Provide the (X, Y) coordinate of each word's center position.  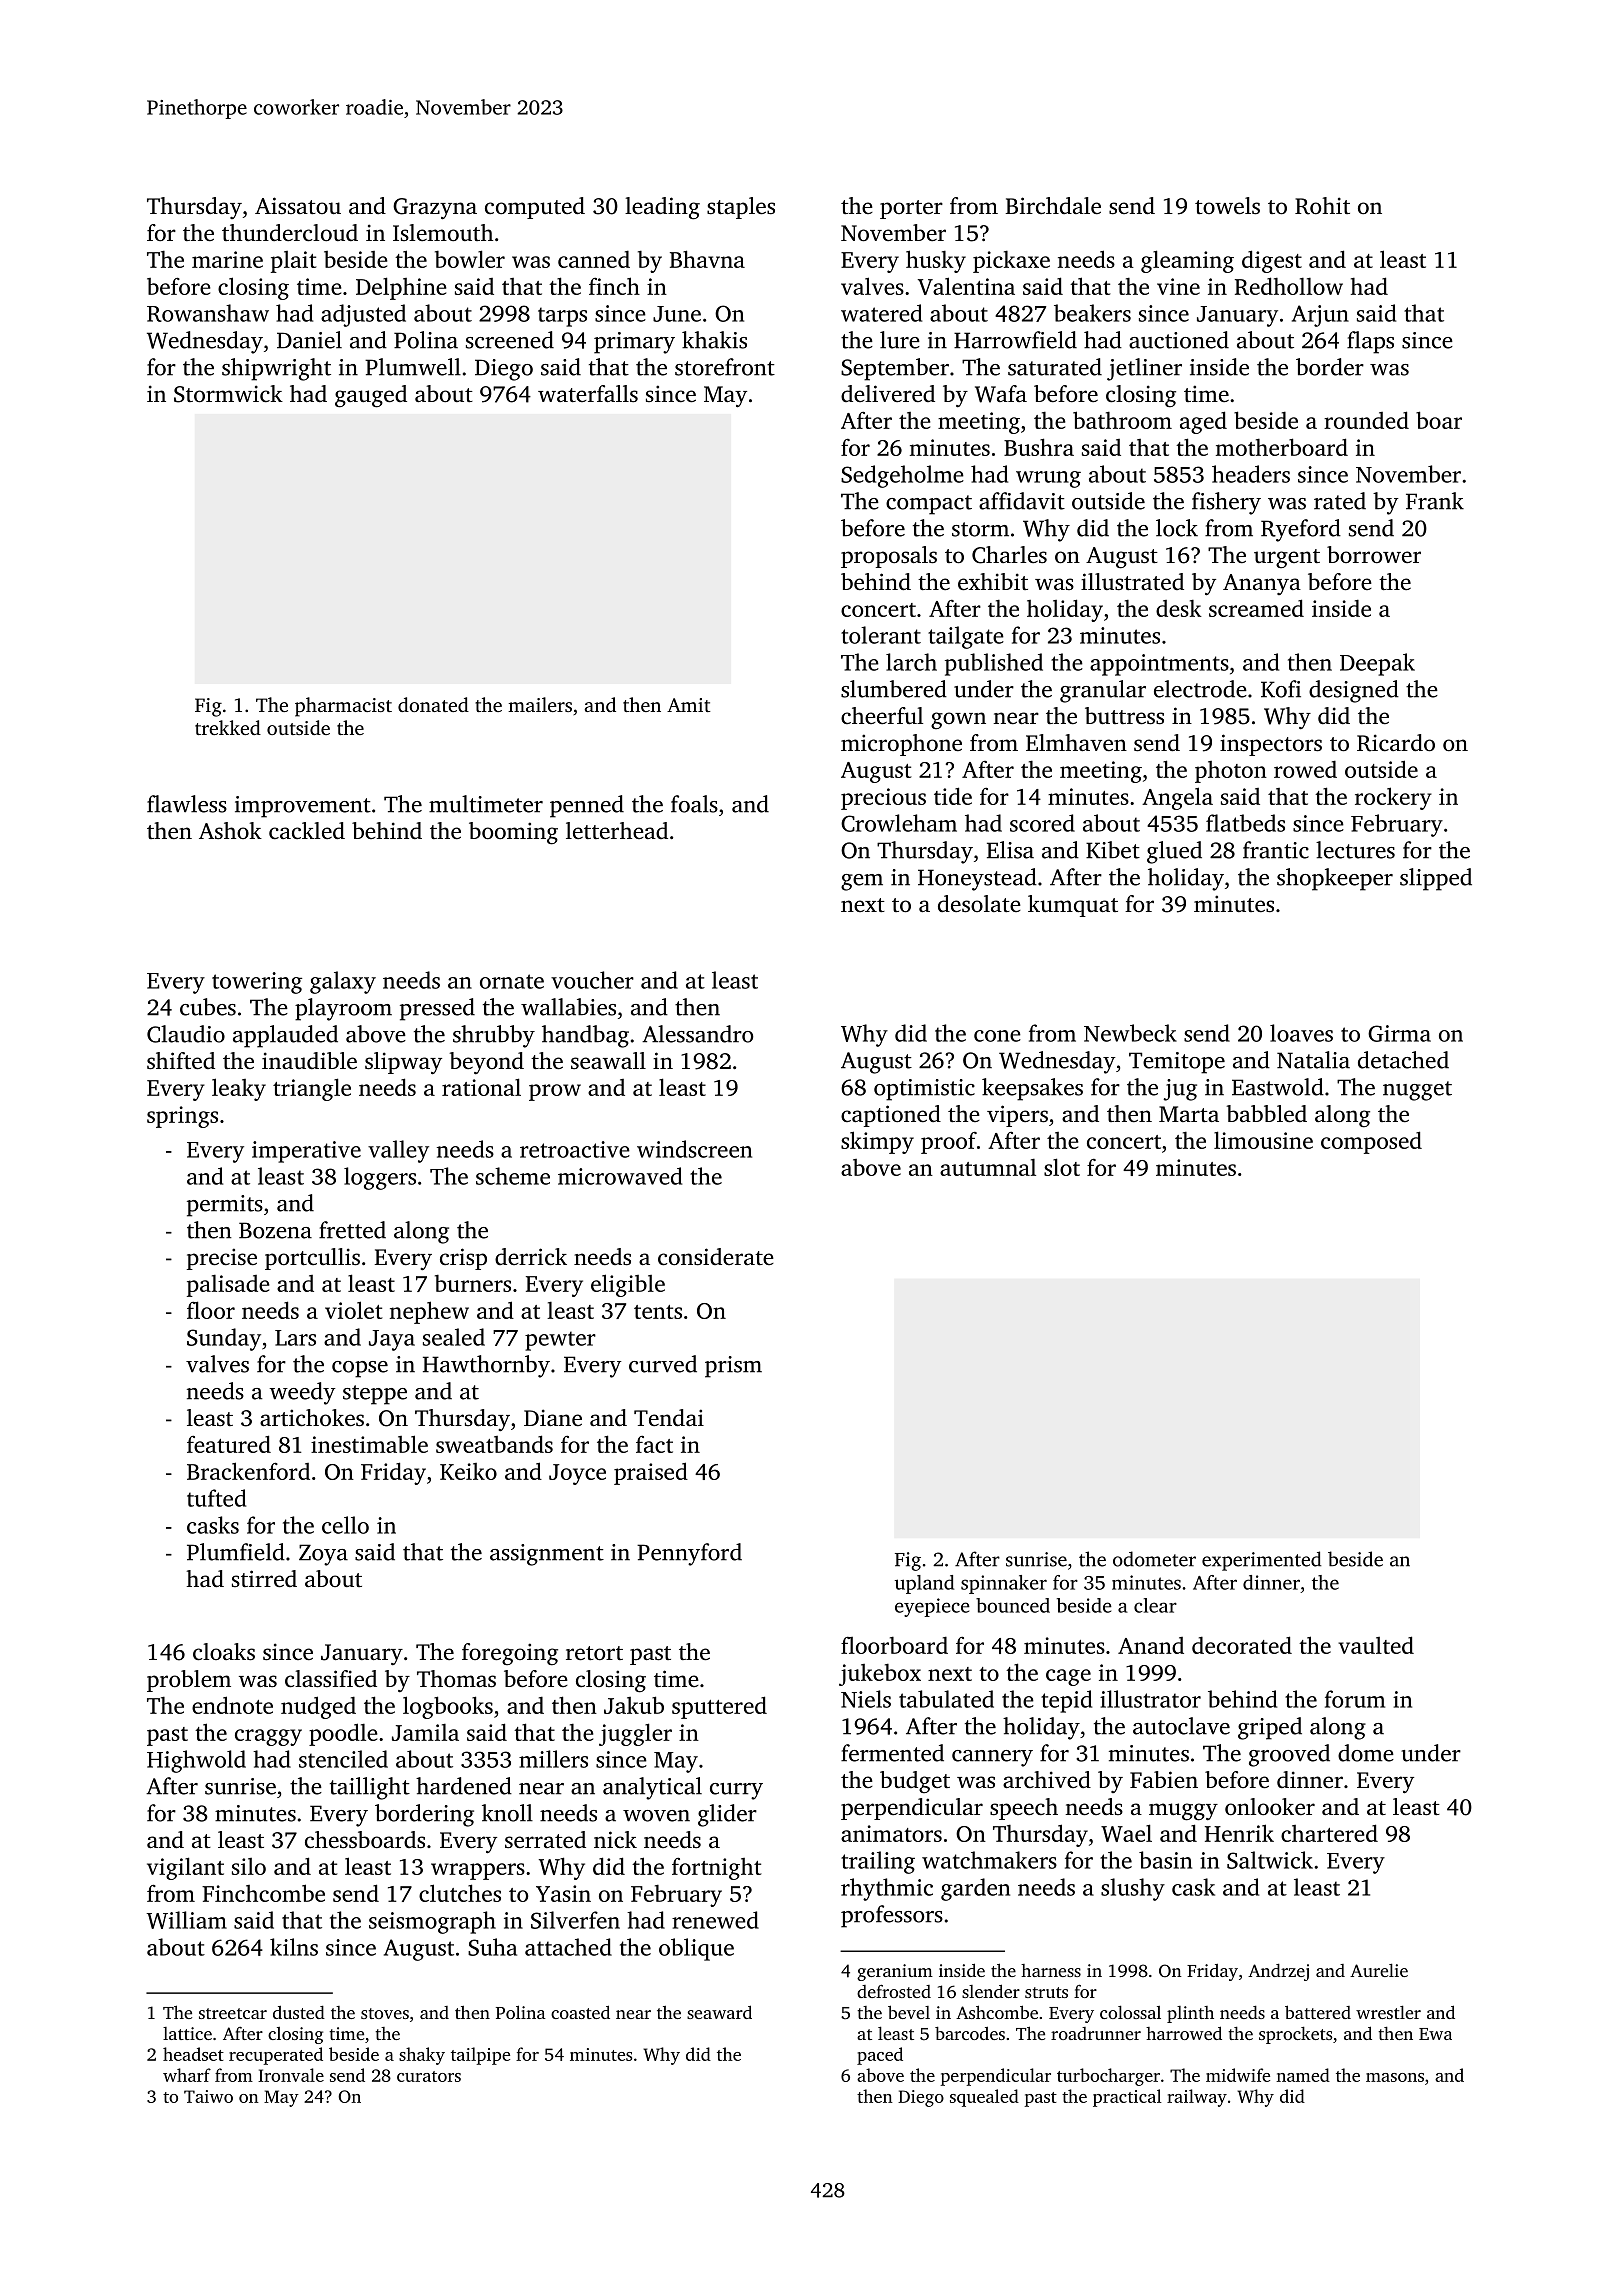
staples (741, 208)
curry (736, 1791)
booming (513, 833)
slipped (1436, 879)
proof (949, 1142)
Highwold (196, 1761)
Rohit (1322, 206)
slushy (1133, 1889)
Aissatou (298, 205)
